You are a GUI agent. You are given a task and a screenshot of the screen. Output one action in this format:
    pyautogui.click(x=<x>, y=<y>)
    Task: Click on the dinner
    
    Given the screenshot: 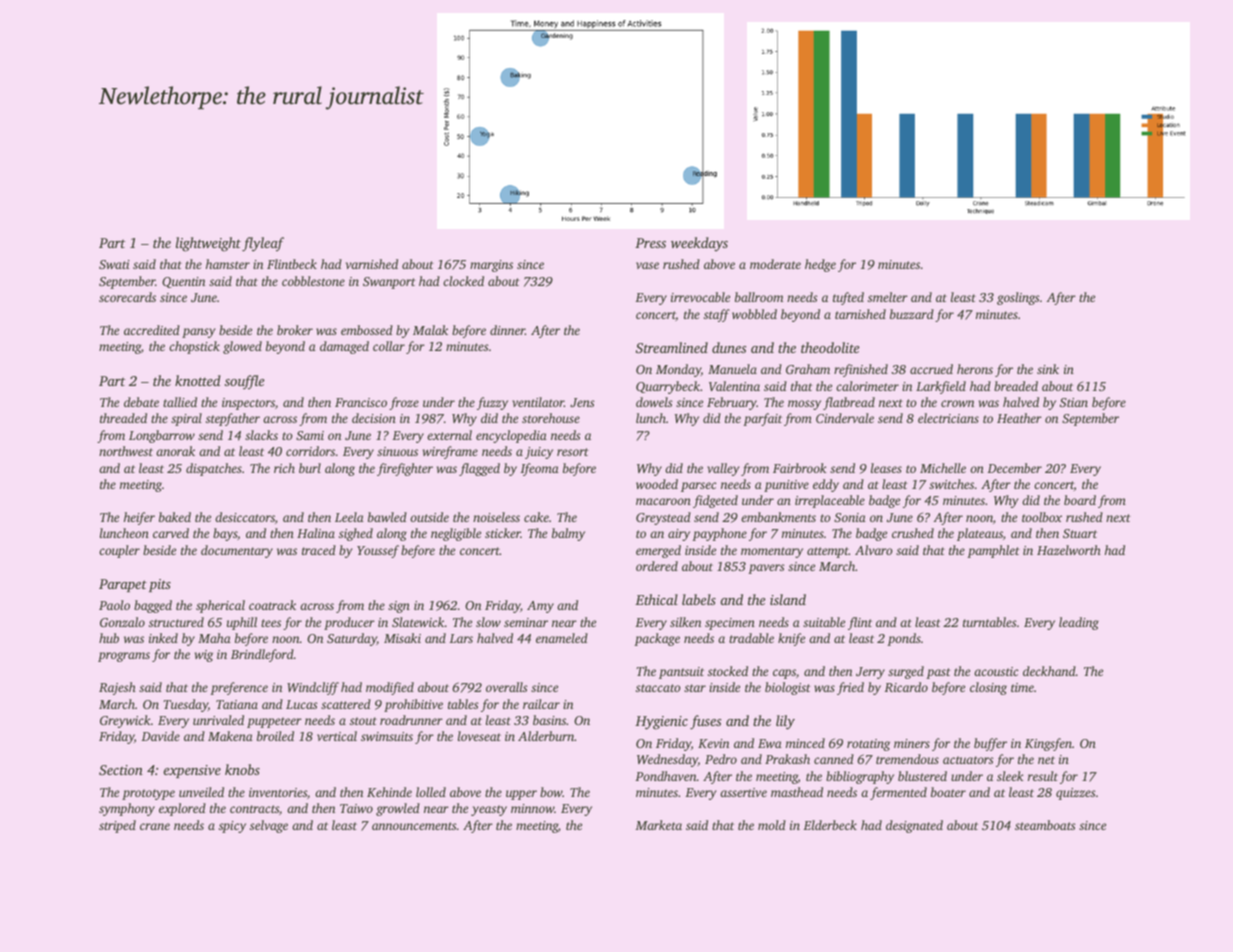 What is the action you would take?
    pyautogui.click(x=507, y=330)
